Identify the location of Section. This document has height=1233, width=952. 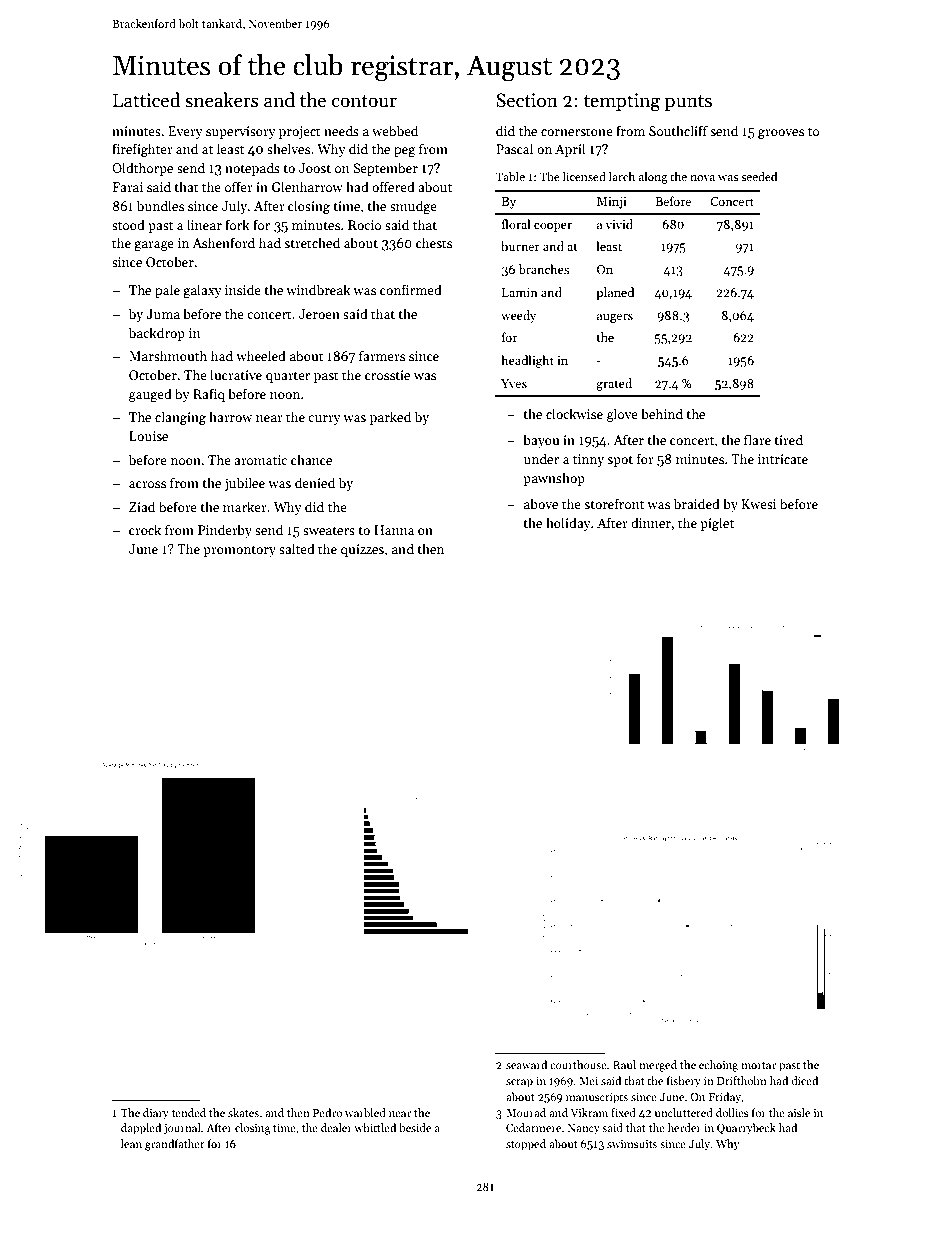
(527, 100).
